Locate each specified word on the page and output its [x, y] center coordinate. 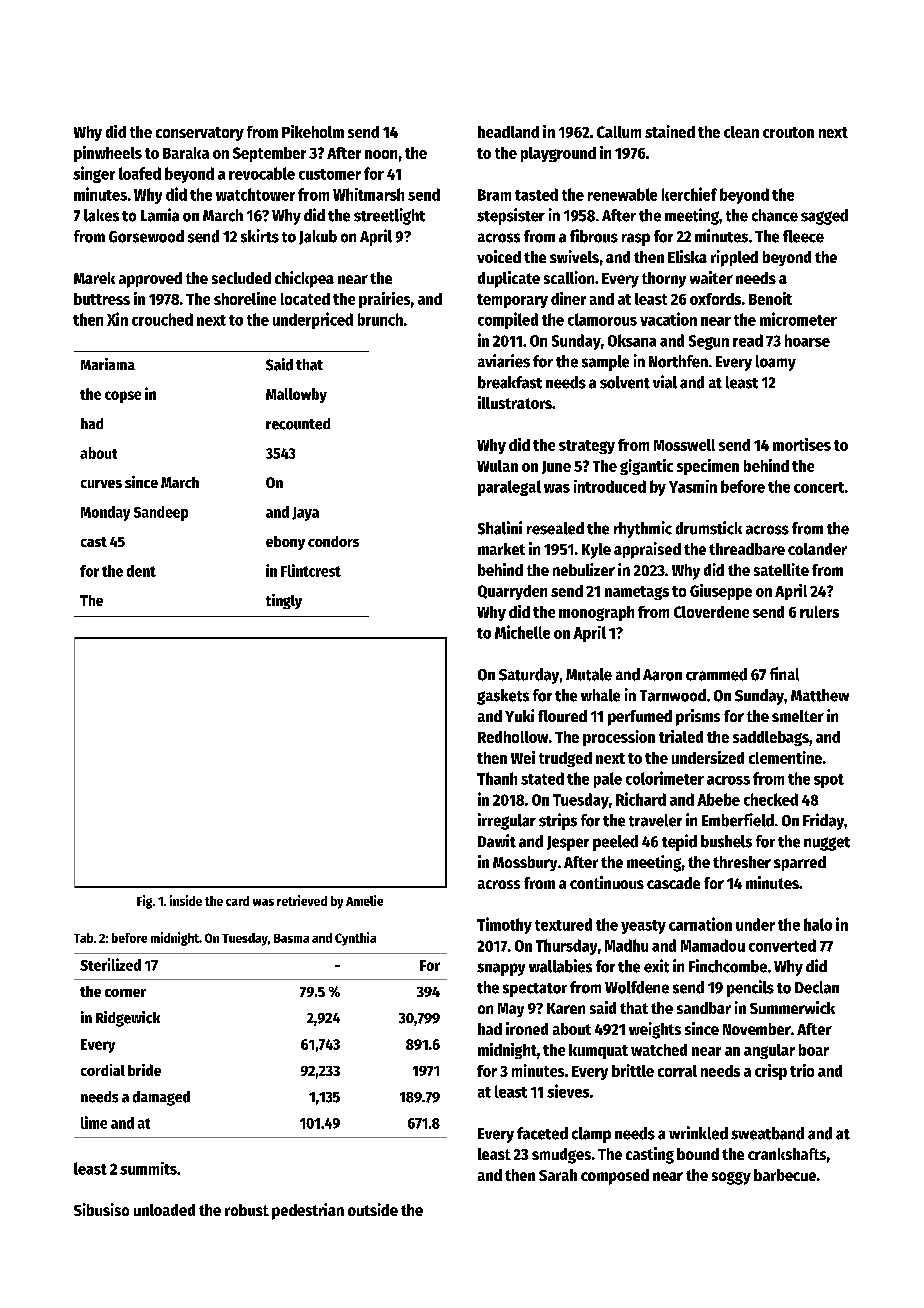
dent [141, 571]
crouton [788, 132]
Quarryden [512, 592]
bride [144, 1070]
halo [818, 924]
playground [558, 154]
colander [817, 549]
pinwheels [108, 154]
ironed [527, 1028]
